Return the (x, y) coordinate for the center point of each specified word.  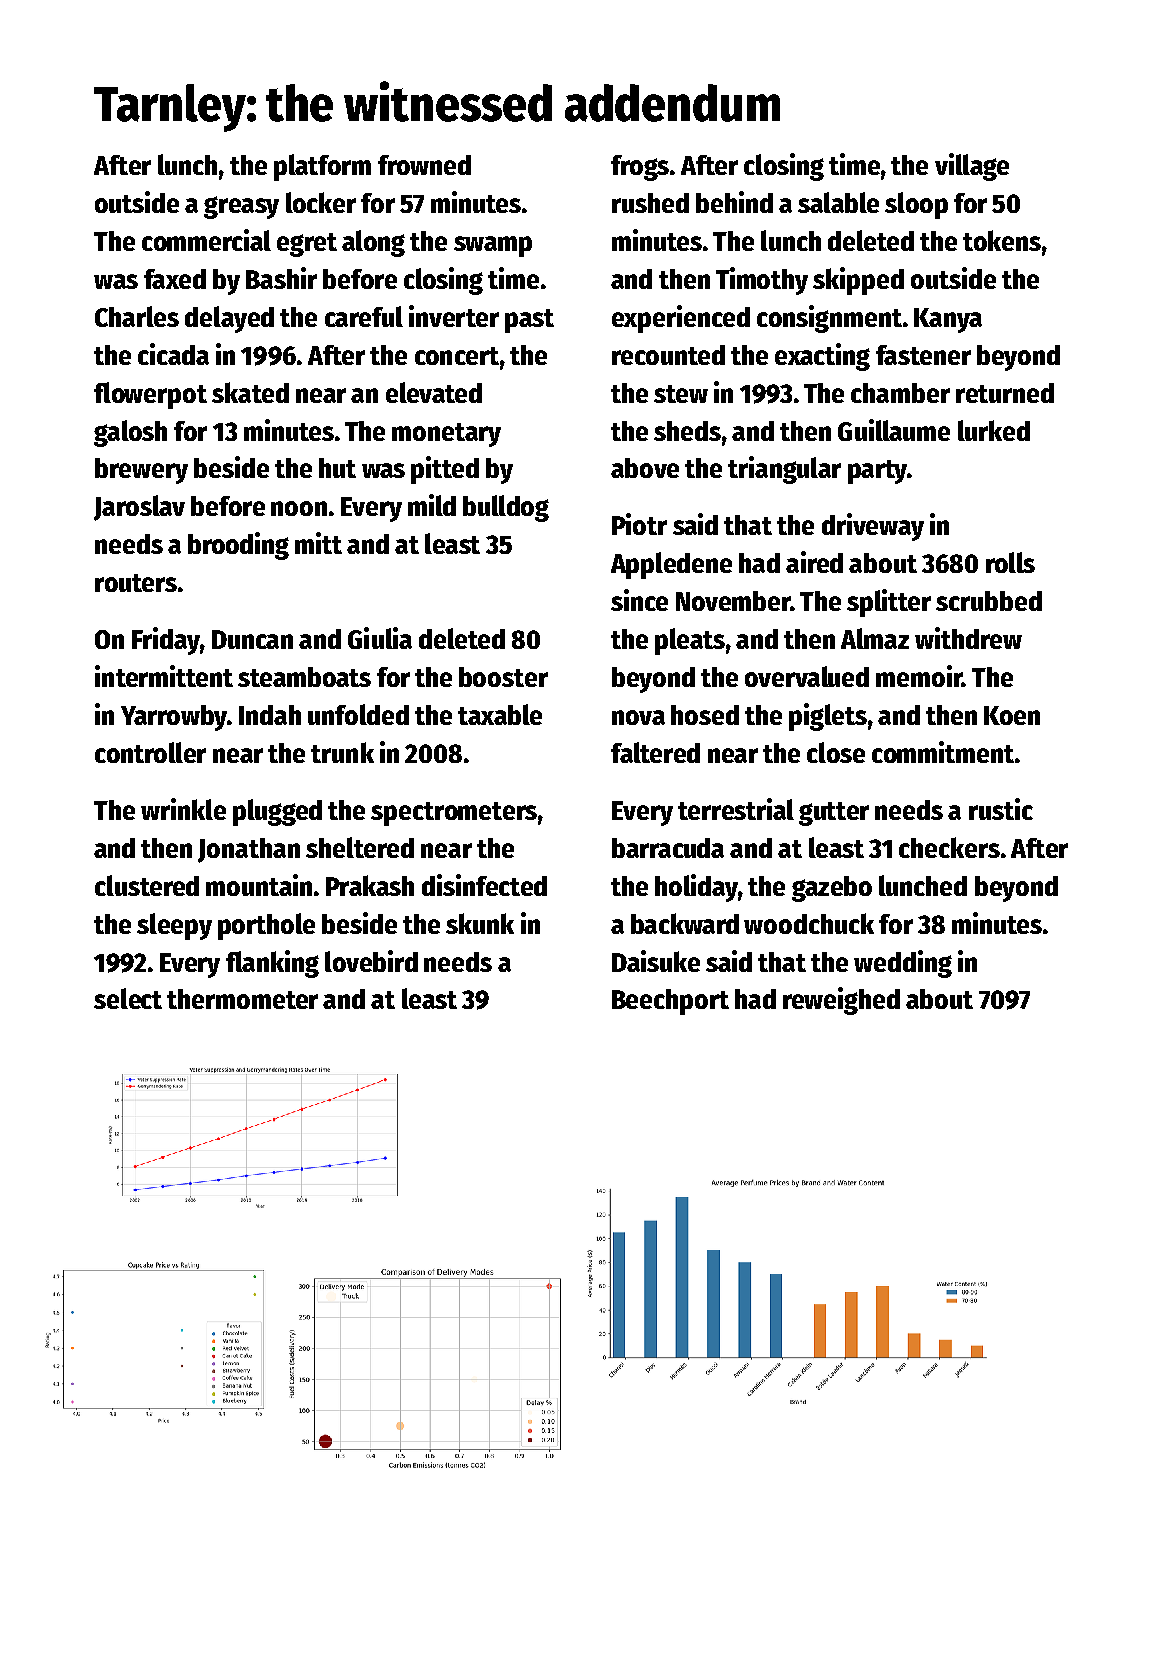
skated (250, 392)
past (529, 321)
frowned (424, 165)
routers (136, 583)
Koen (1012, 715)
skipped (858, 281)
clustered (147, 885)
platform (322, 167)
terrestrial (736, 809)
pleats (690, 641)
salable (838, 202)
